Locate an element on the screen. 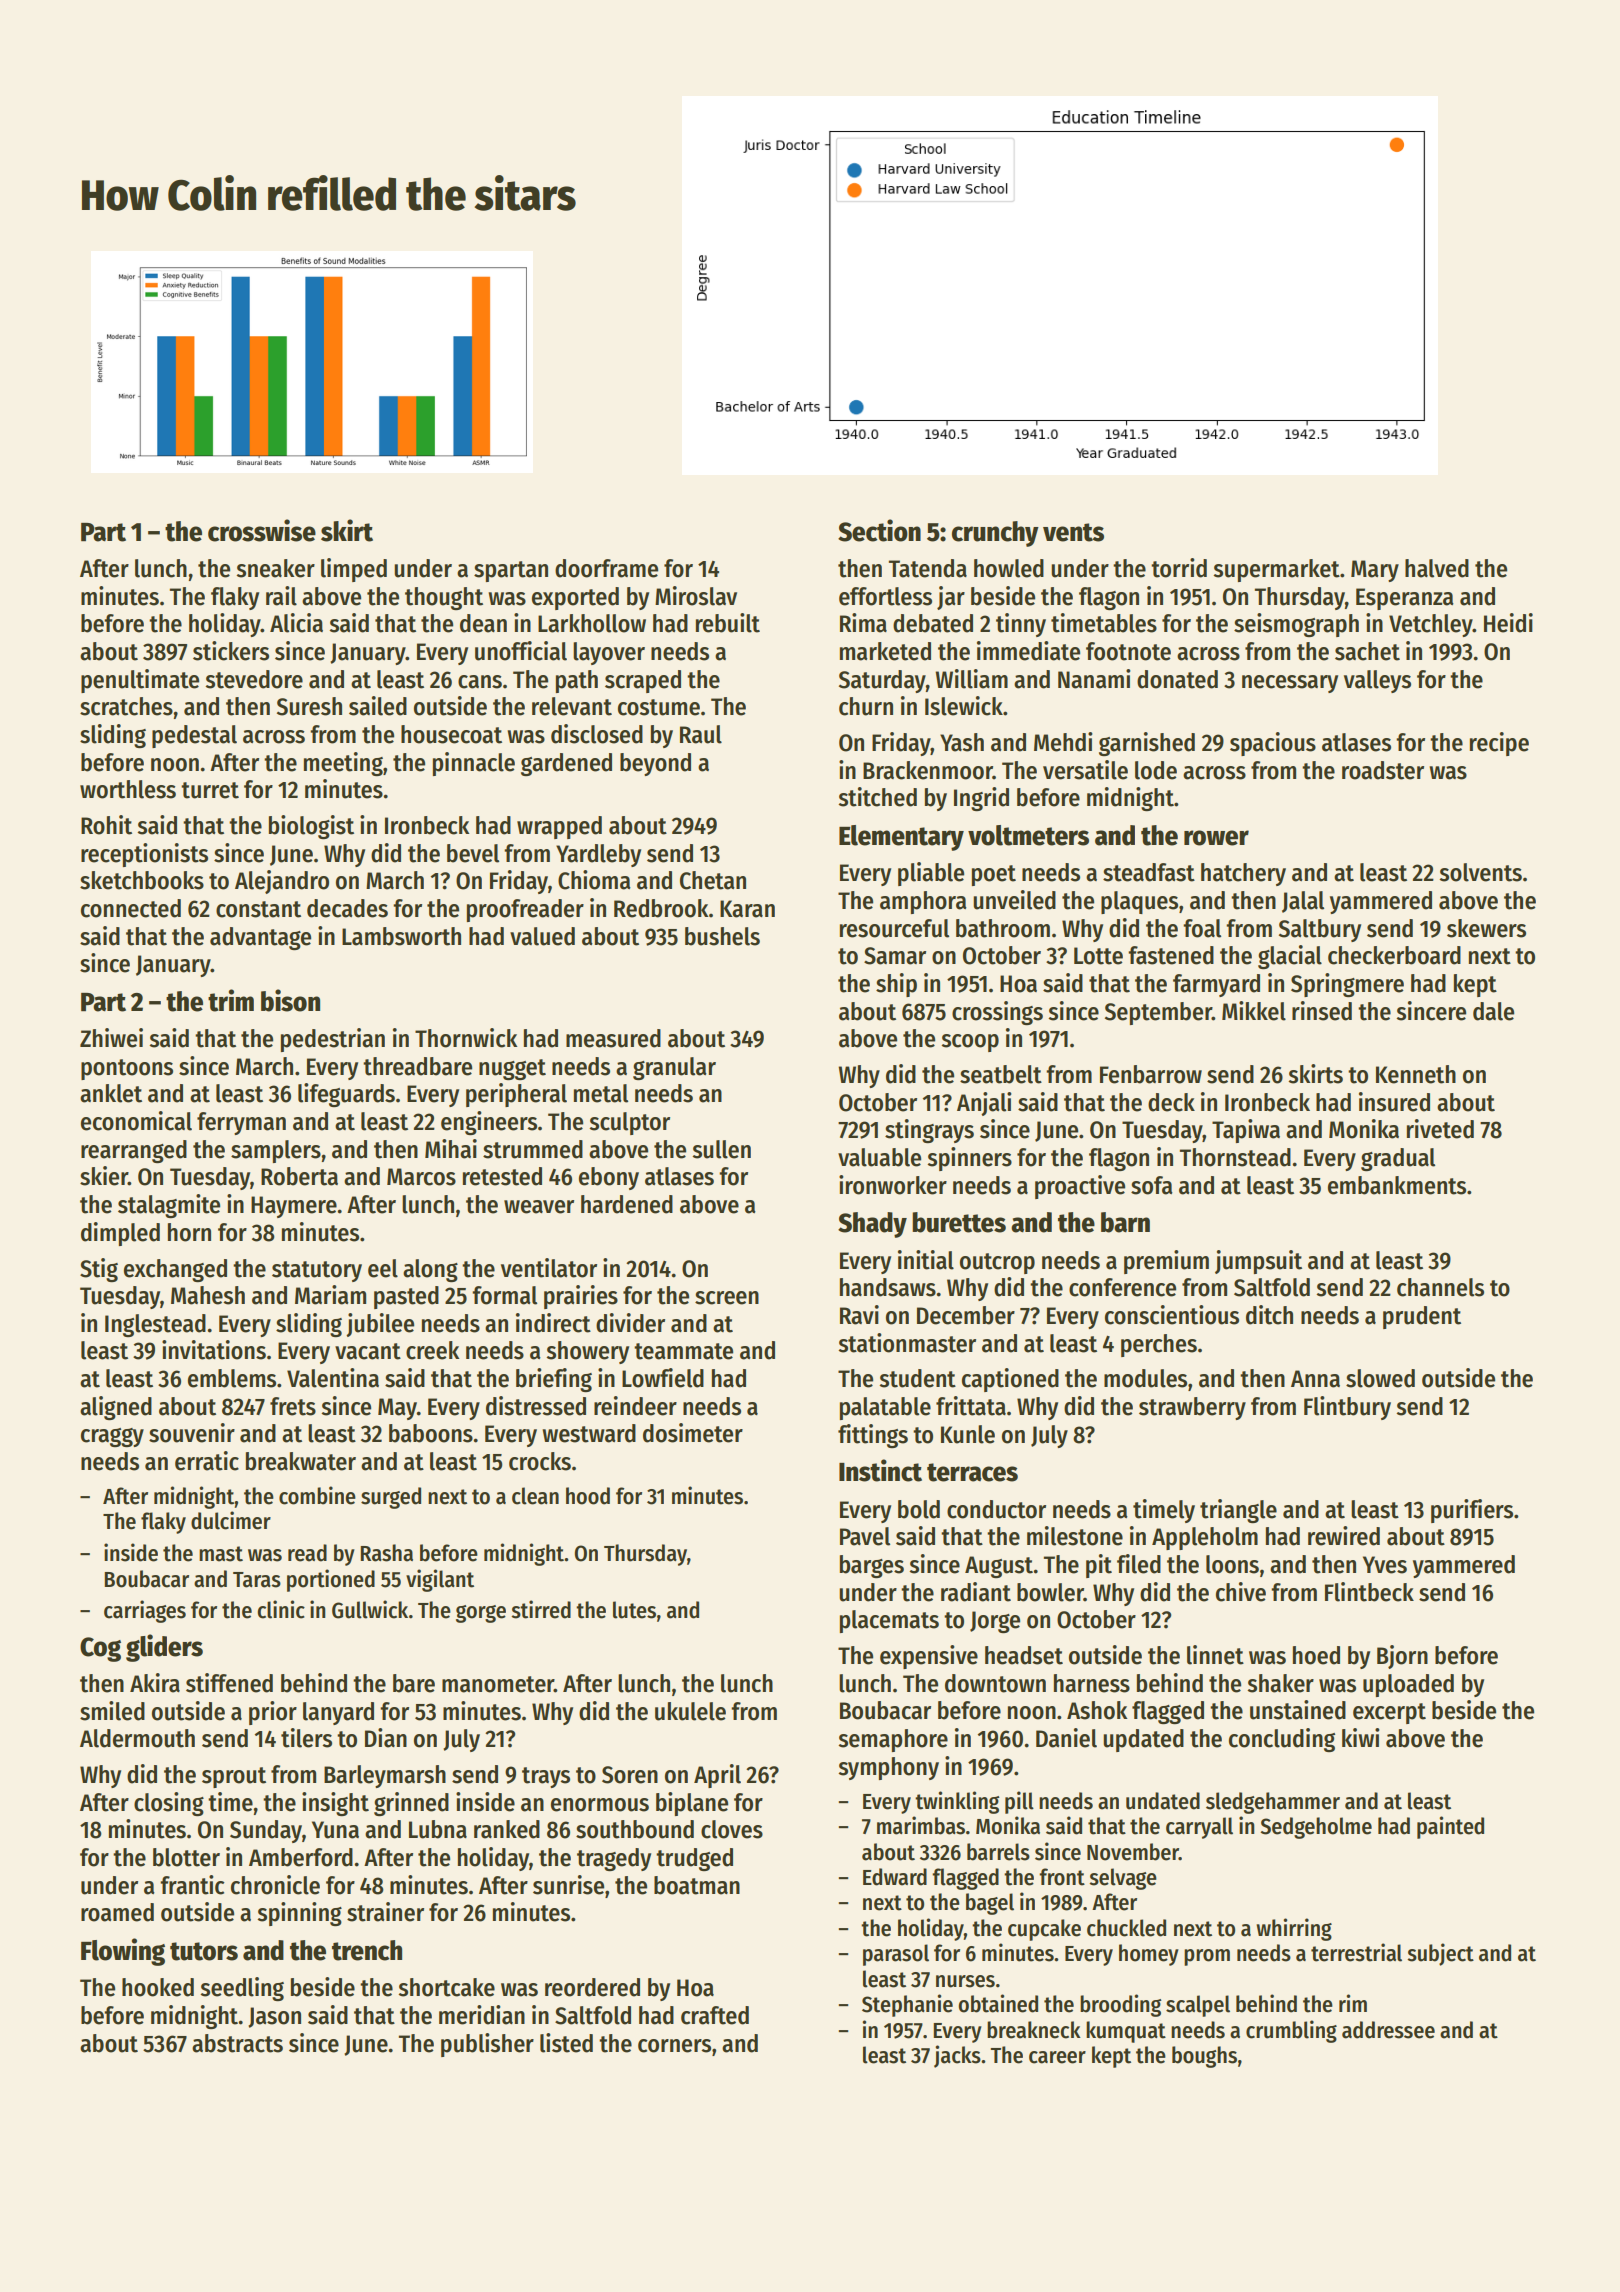  Aldermouth is located at coordinates (137, 1738).
